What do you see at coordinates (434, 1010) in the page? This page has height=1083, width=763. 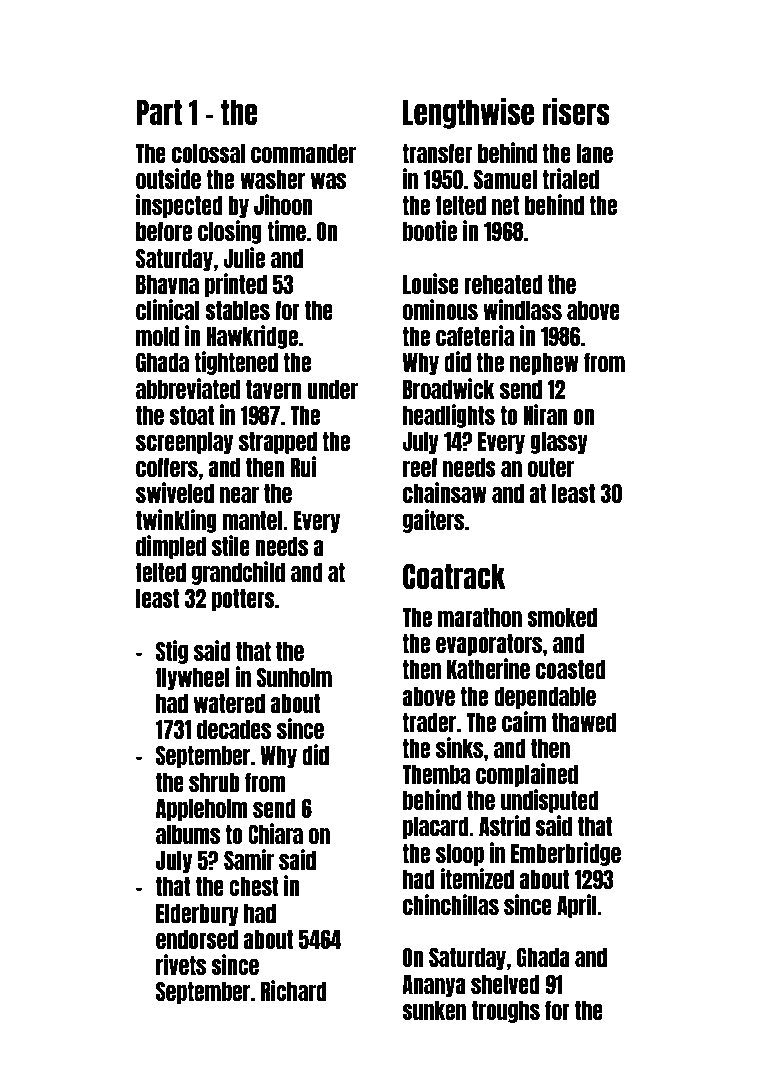 I see `sunken` at bounding box center [434, 1010].
